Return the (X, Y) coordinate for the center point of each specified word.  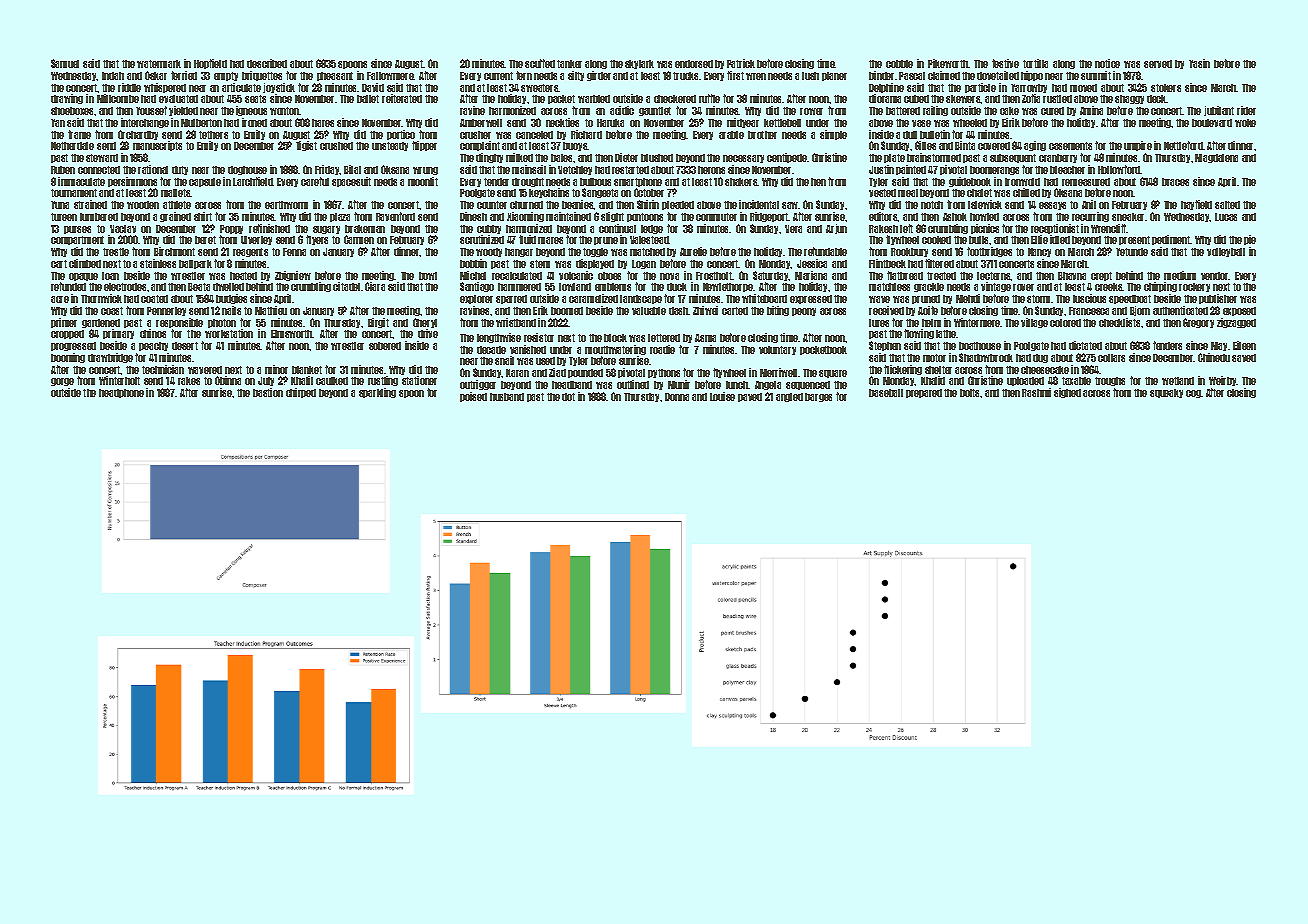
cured (1052, 111)
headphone (121, 393)
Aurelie (693, 251)
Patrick (741, 63)
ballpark (195, 264)
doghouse (247, 170)
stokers (1166, 88)
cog (1193, 394)
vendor (1215, 276)
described (267, 63)
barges (818, 397)
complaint (480, 146)
